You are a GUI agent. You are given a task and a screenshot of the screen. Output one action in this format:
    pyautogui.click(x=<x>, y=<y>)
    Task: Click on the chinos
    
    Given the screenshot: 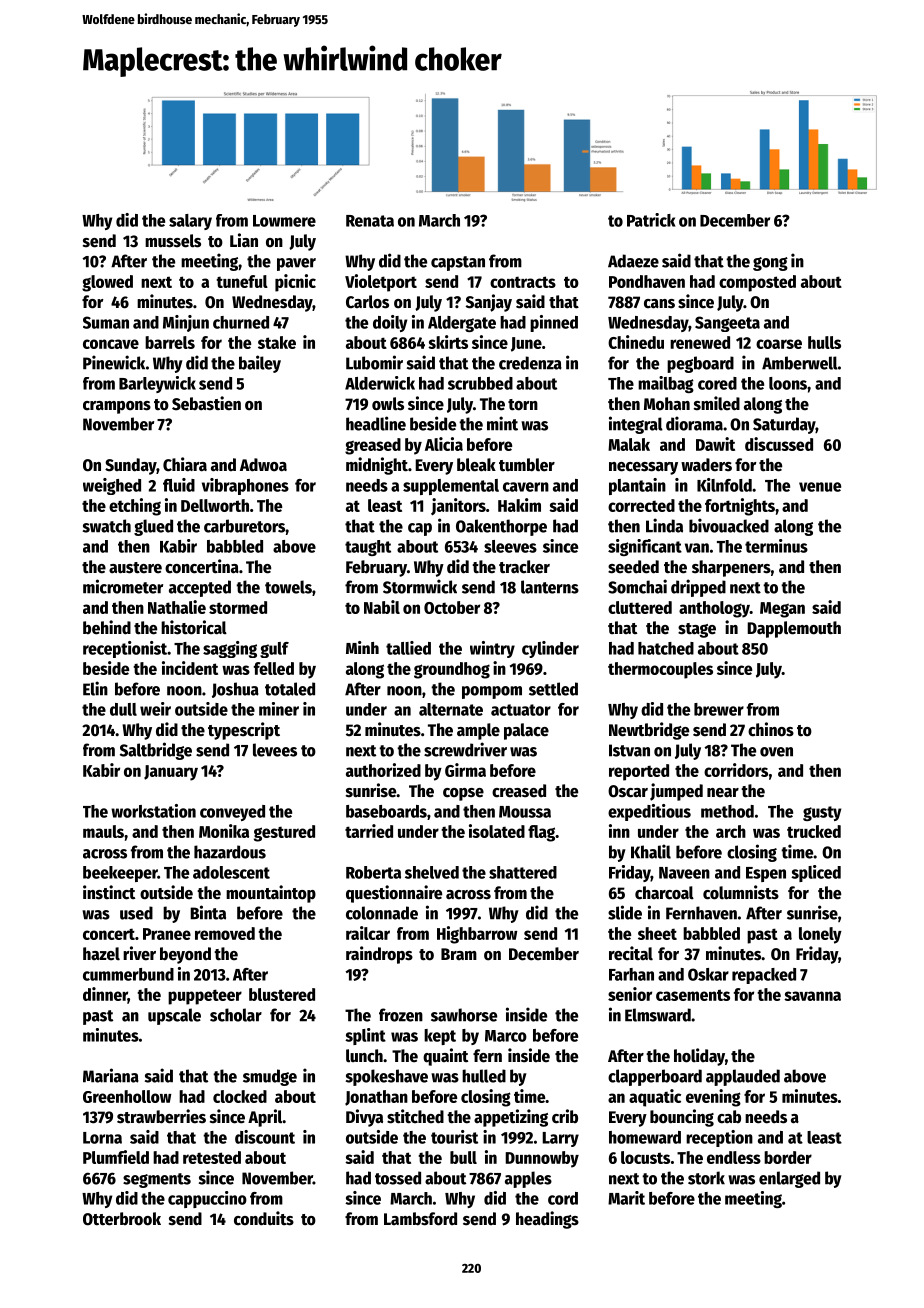 What is the action you would take?
    pyautogui.click(x=771, y=729)
